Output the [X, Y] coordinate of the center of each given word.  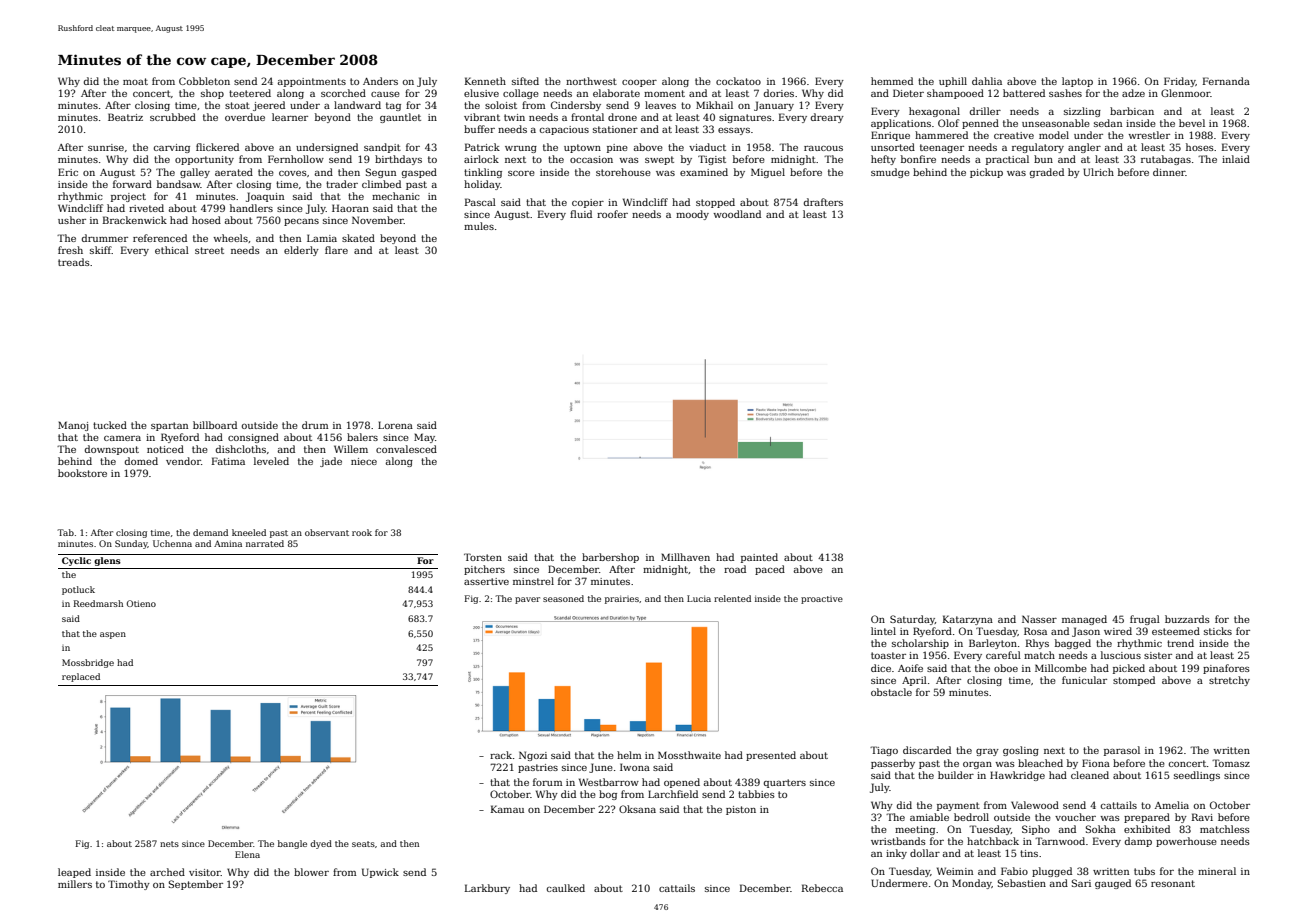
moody [692, 215]
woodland [737, 214]
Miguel [768, 173]
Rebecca [822, 888]
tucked [110, 425]
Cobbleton [204, 81]
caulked [566, 888]
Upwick [380, 873]
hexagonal [934, 112]
